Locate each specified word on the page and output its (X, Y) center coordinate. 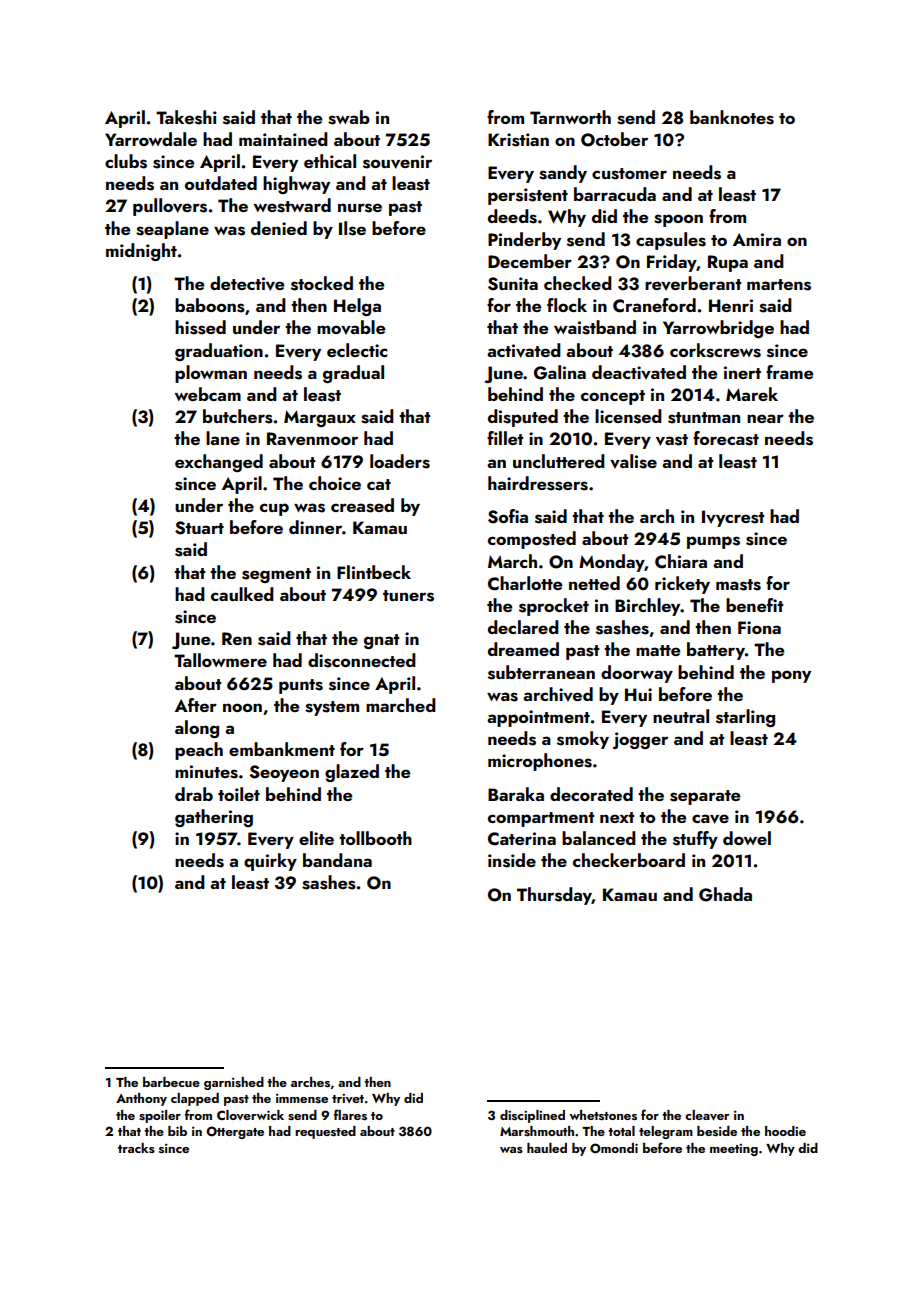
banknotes (732, 117)
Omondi (614, 1148)
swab (349, 117)
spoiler (160, 1116)
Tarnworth (570, 117)
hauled (547, 1148)
